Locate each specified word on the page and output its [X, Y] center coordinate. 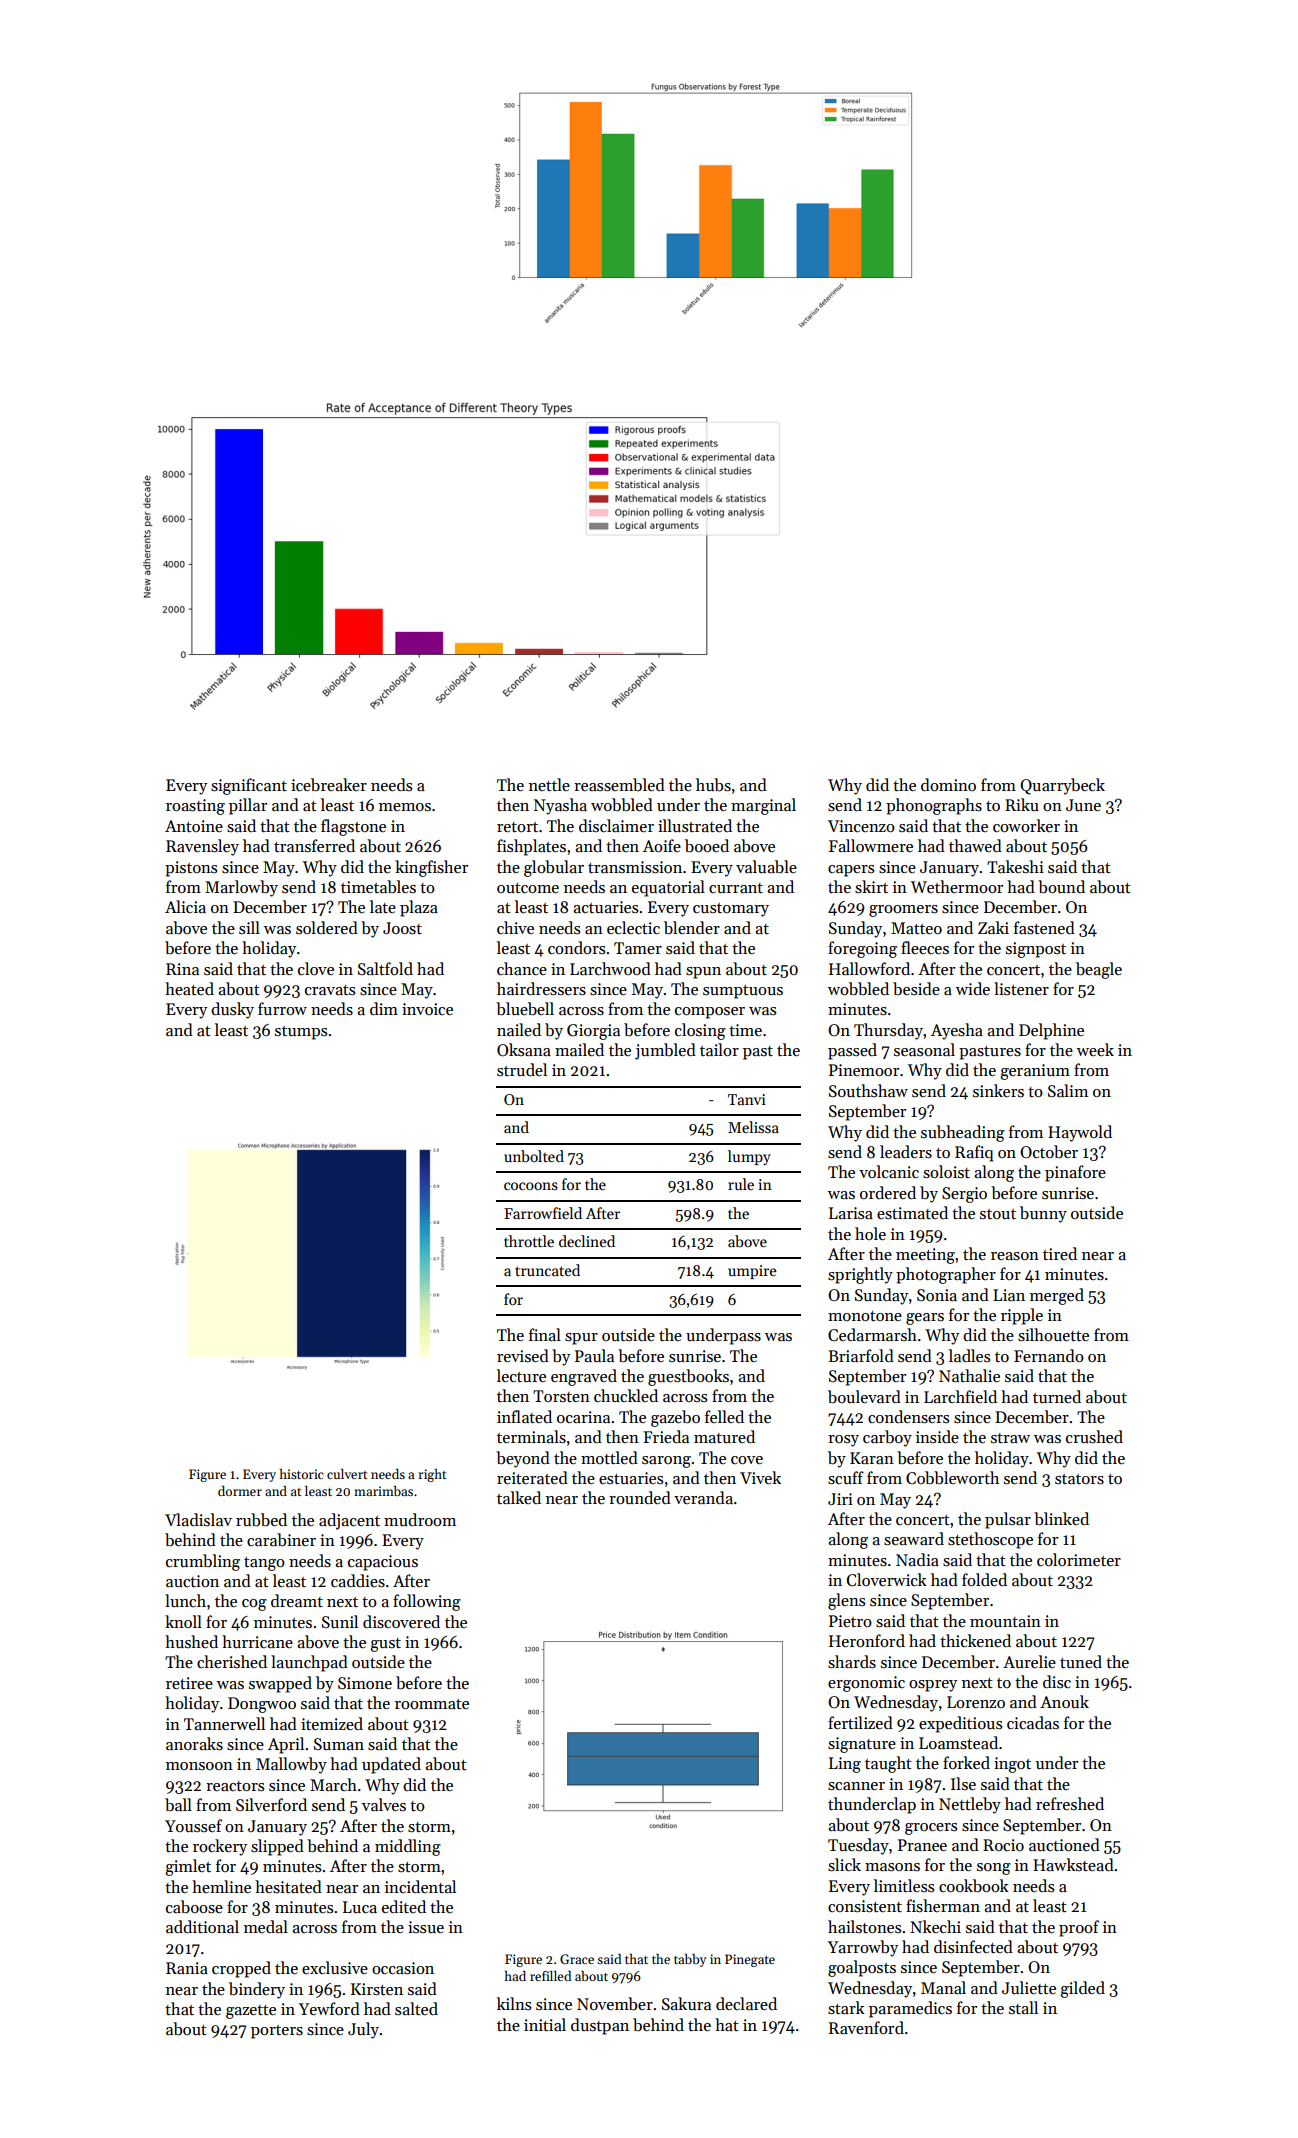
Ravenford [866, 2027]
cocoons [531, 1186]
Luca [360, 1907]
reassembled [619, 785]
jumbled [665, 1051]
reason [1015, 1256]
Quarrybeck [1062, 786]
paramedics [910, 2009]
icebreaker [329, 784]
